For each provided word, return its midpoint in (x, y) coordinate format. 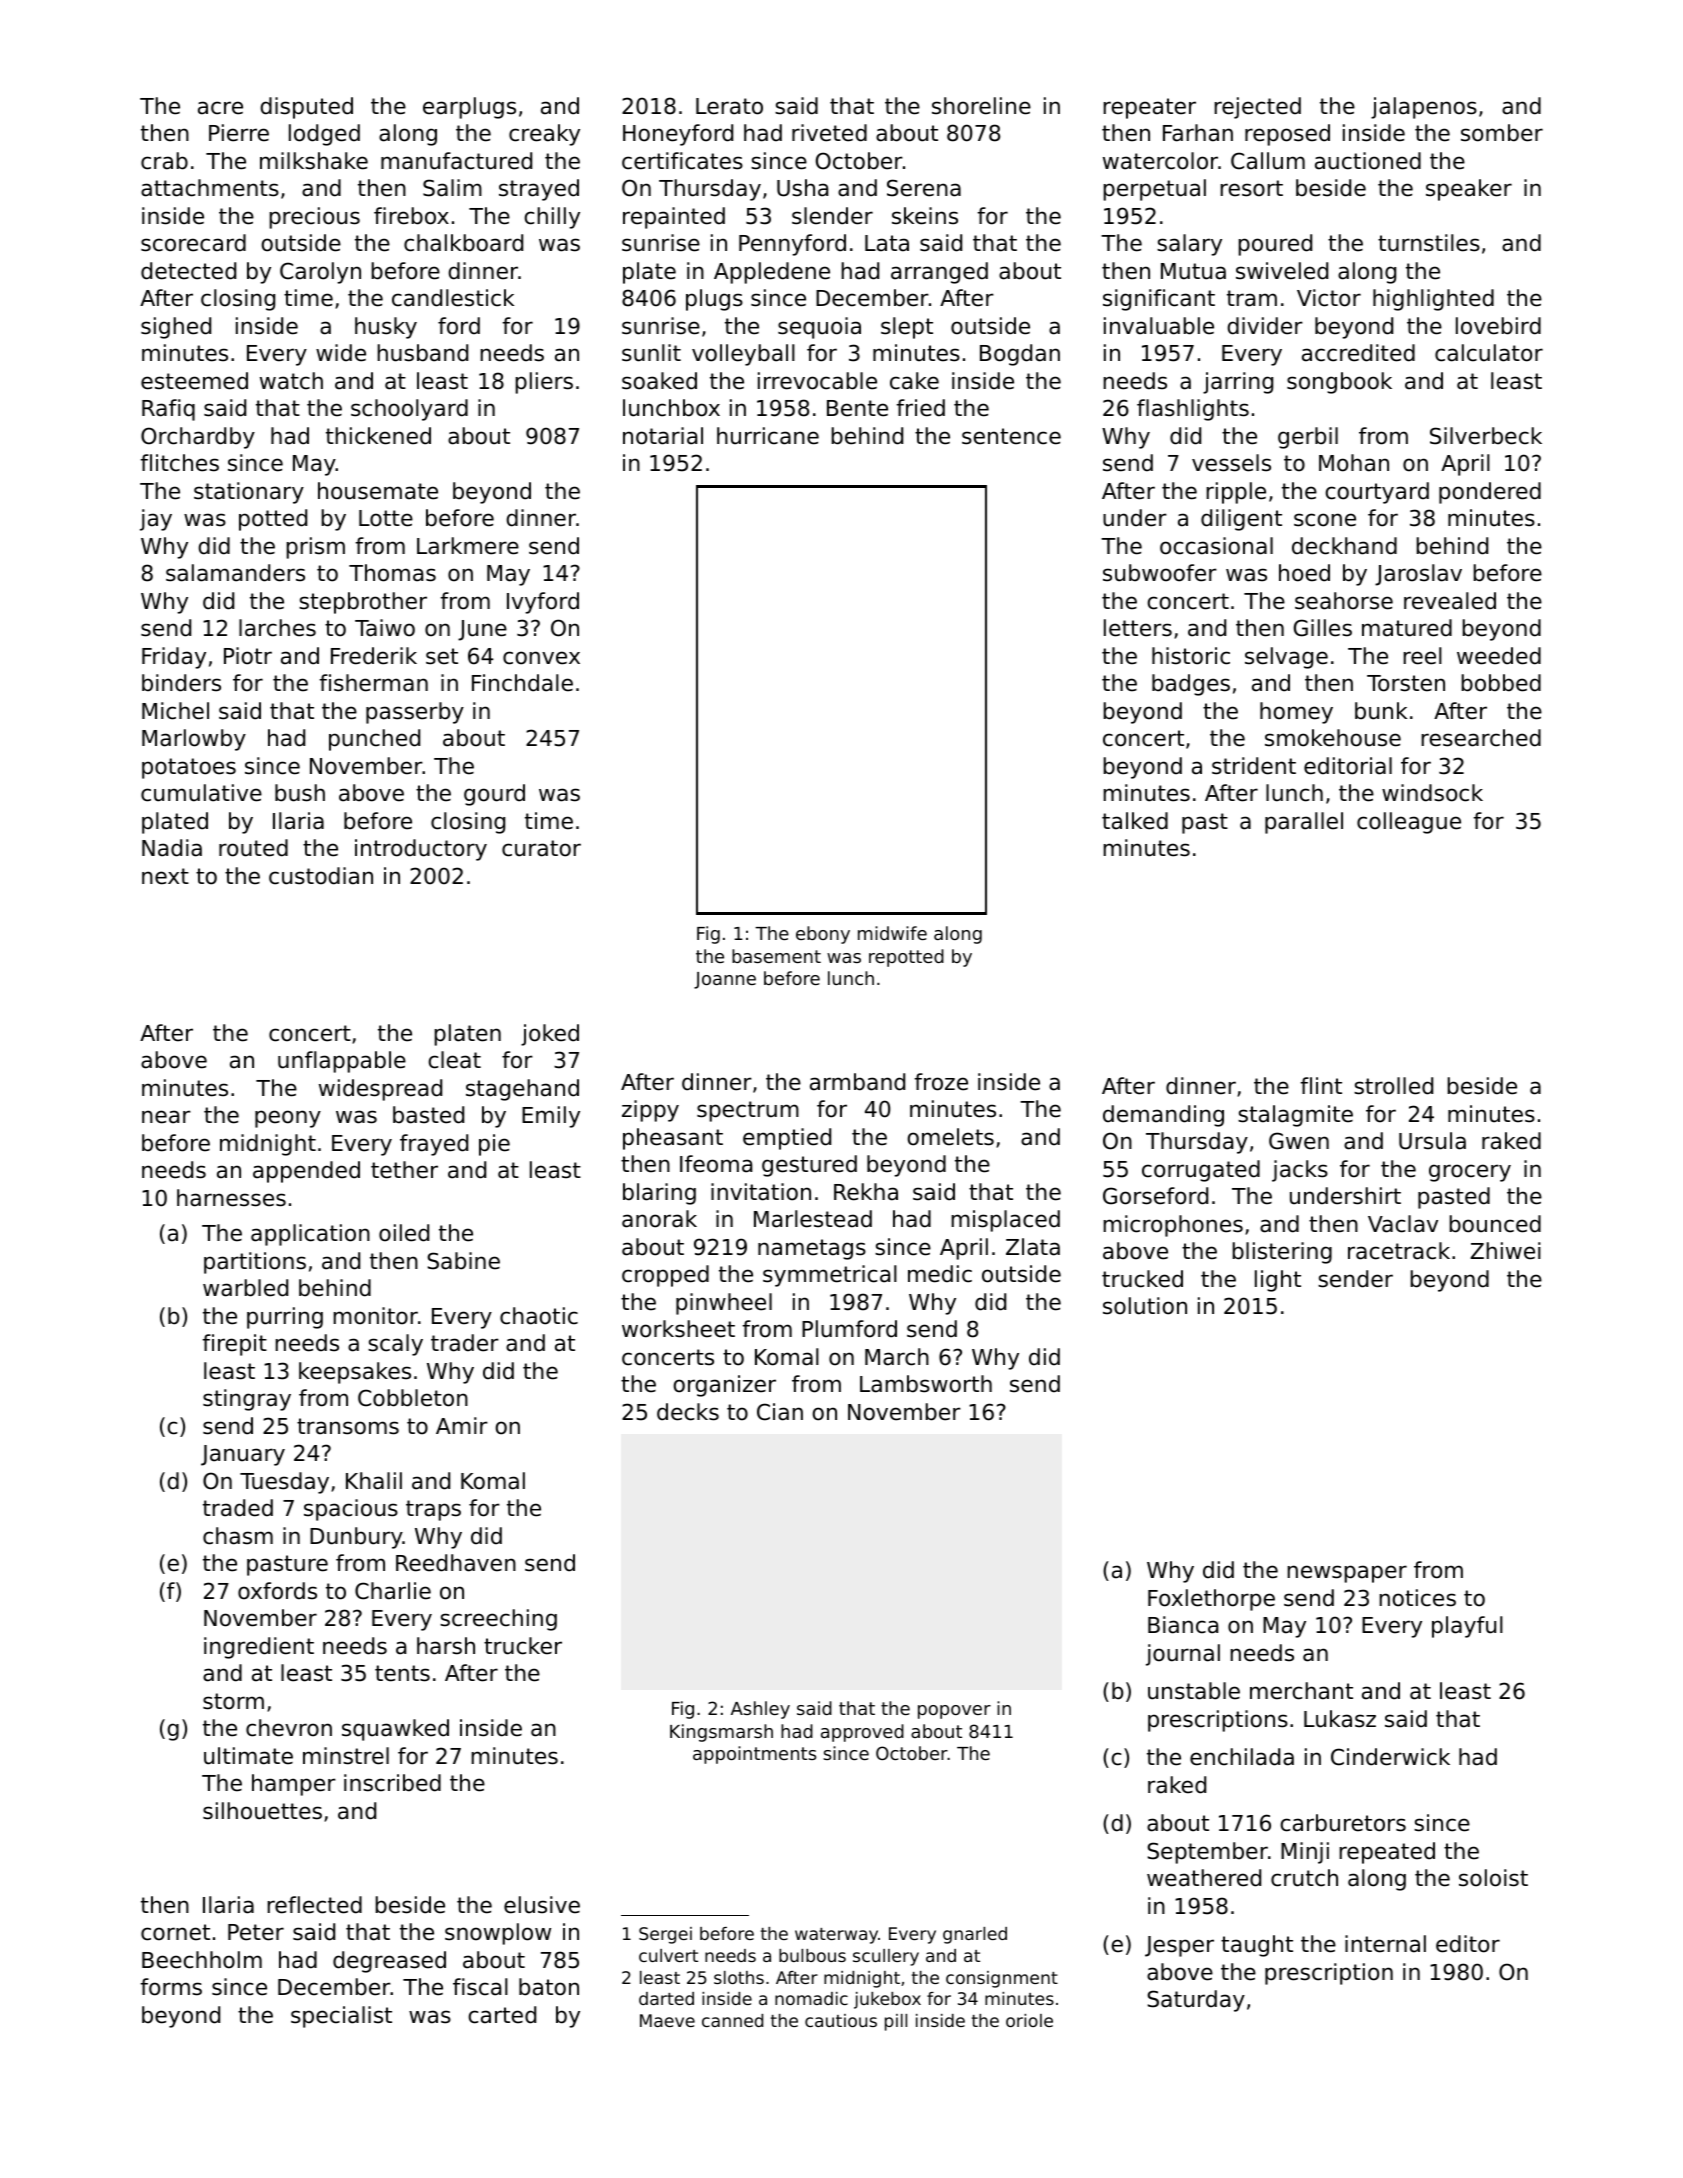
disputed (306, 108)
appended (306, 1172)
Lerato (729, 106)
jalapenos (1424, 108)
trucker (523, 1646)
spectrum (748, 1111)
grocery (1470, 1173)
